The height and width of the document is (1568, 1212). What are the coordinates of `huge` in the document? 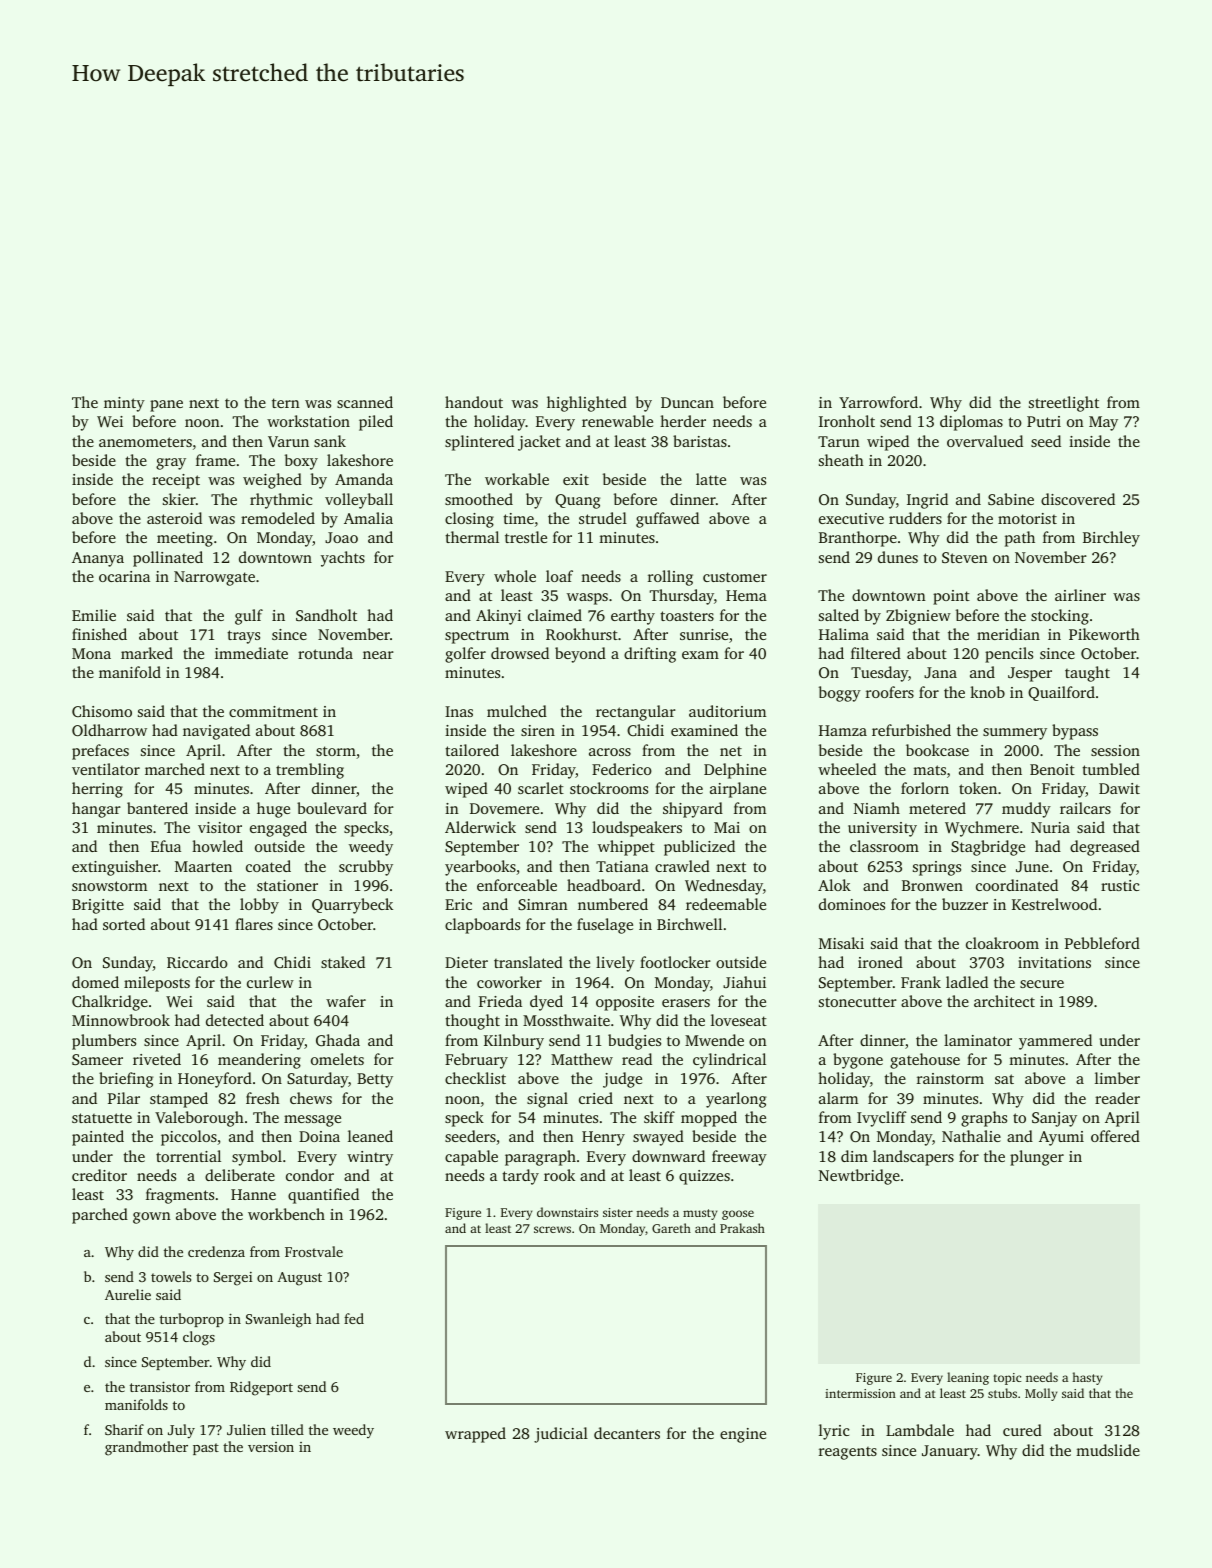 It's located at (273, 810).
